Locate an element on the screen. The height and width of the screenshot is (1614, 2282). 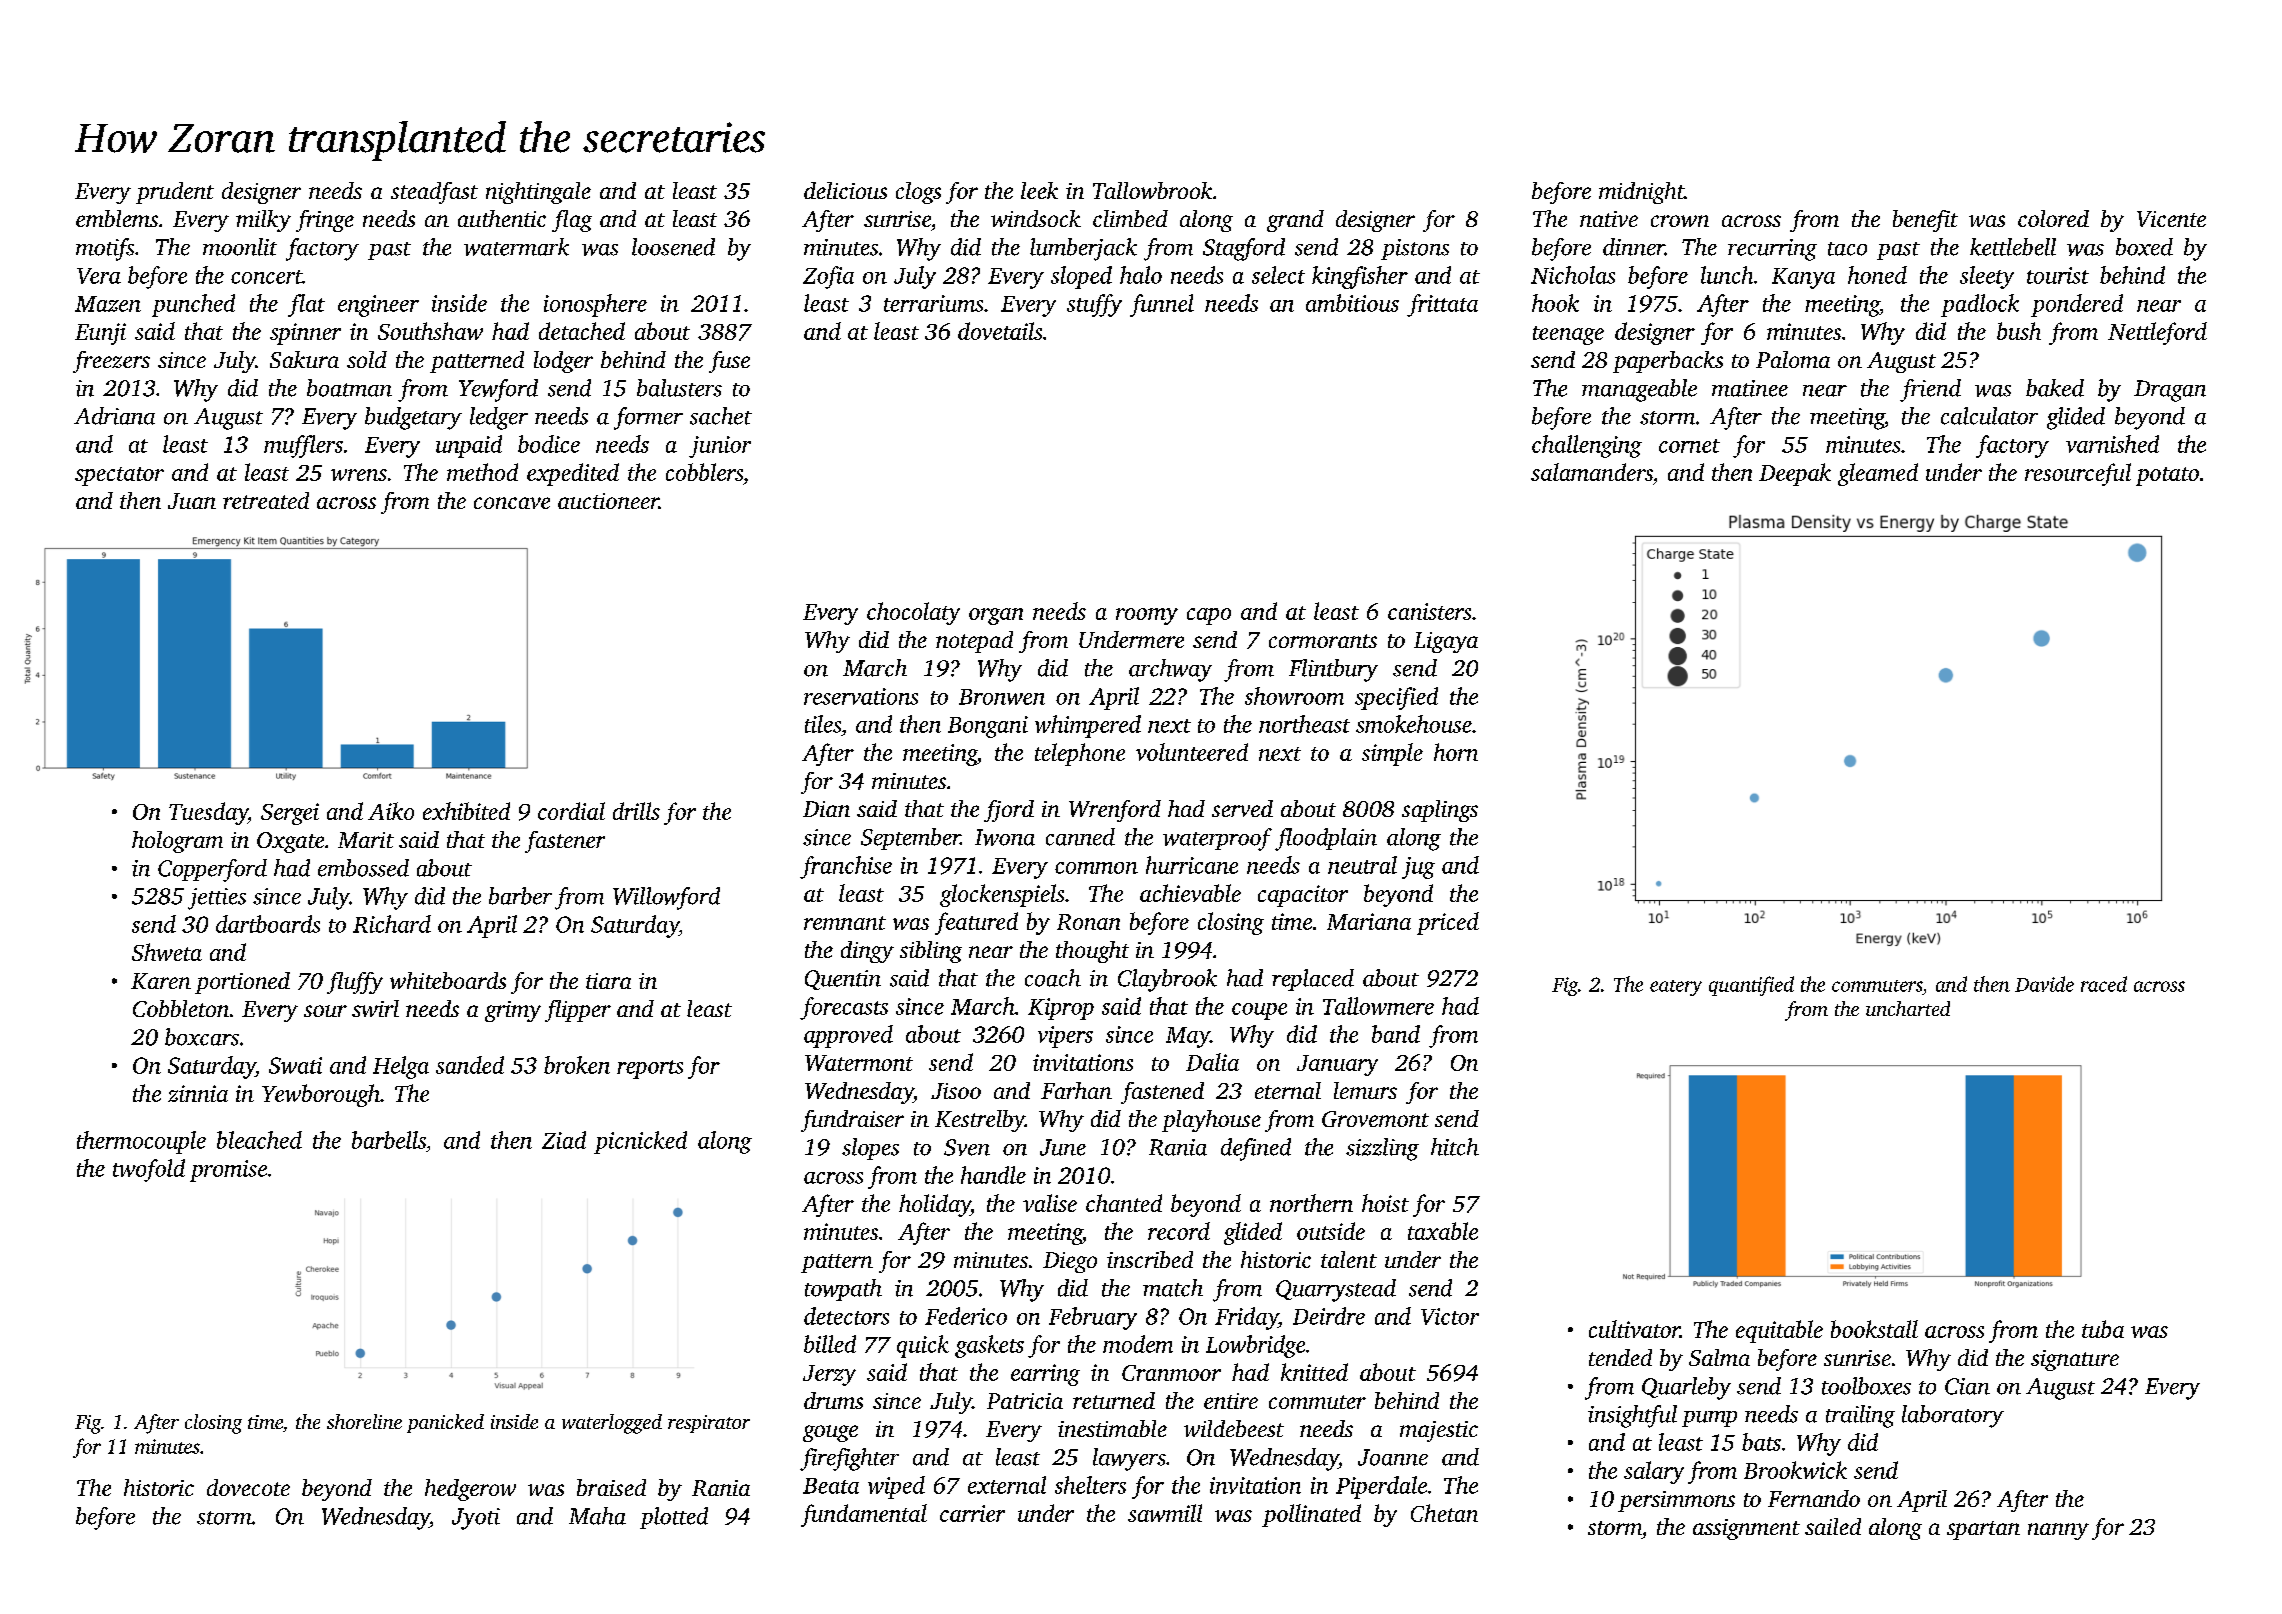
lemurs is located at coordinates (1365, 1090).
